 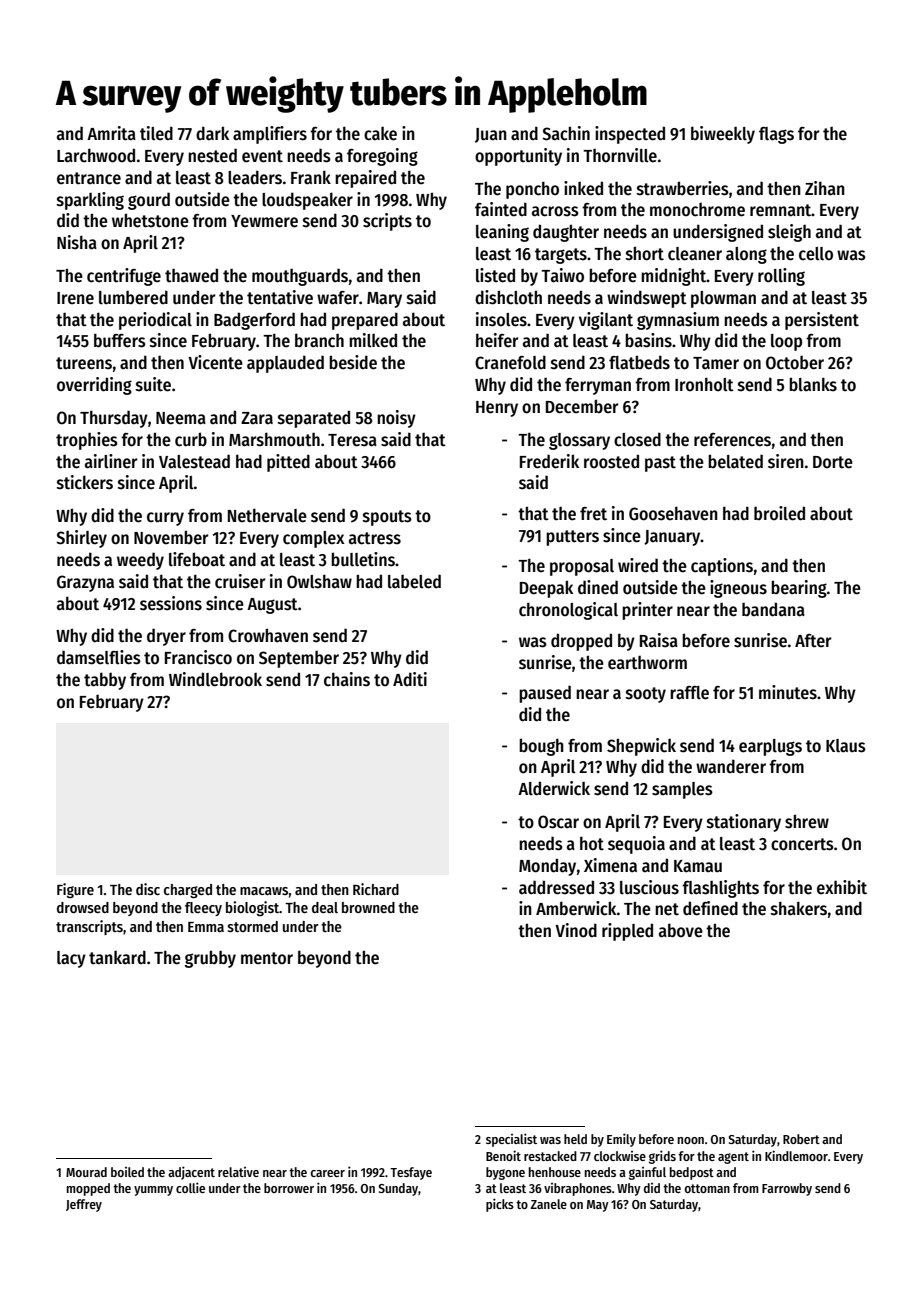 I want to click on tureens, so click(x=84, y=363).
